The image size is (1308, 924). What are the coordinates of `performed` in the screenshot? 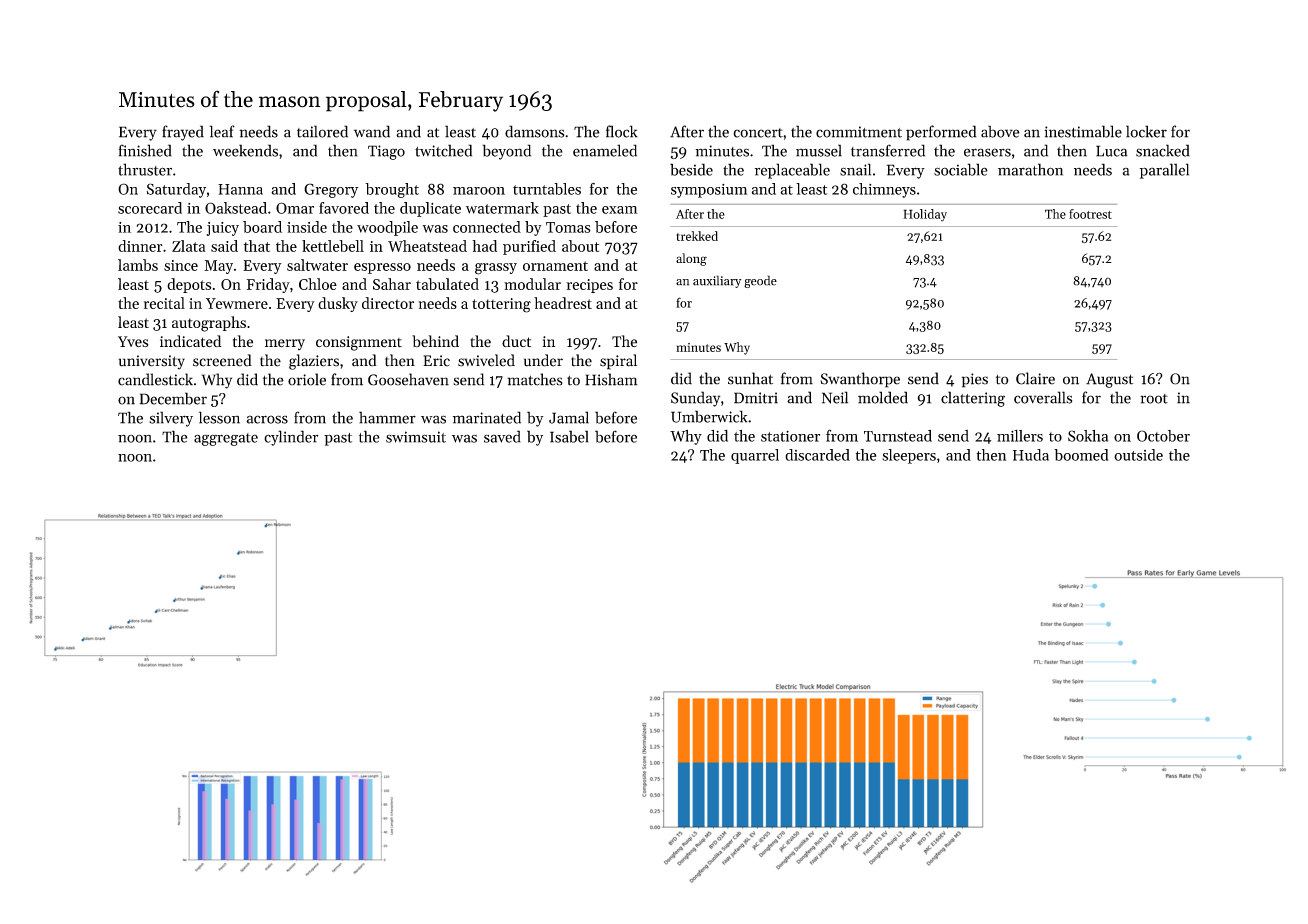 It's located at (941, 133).
